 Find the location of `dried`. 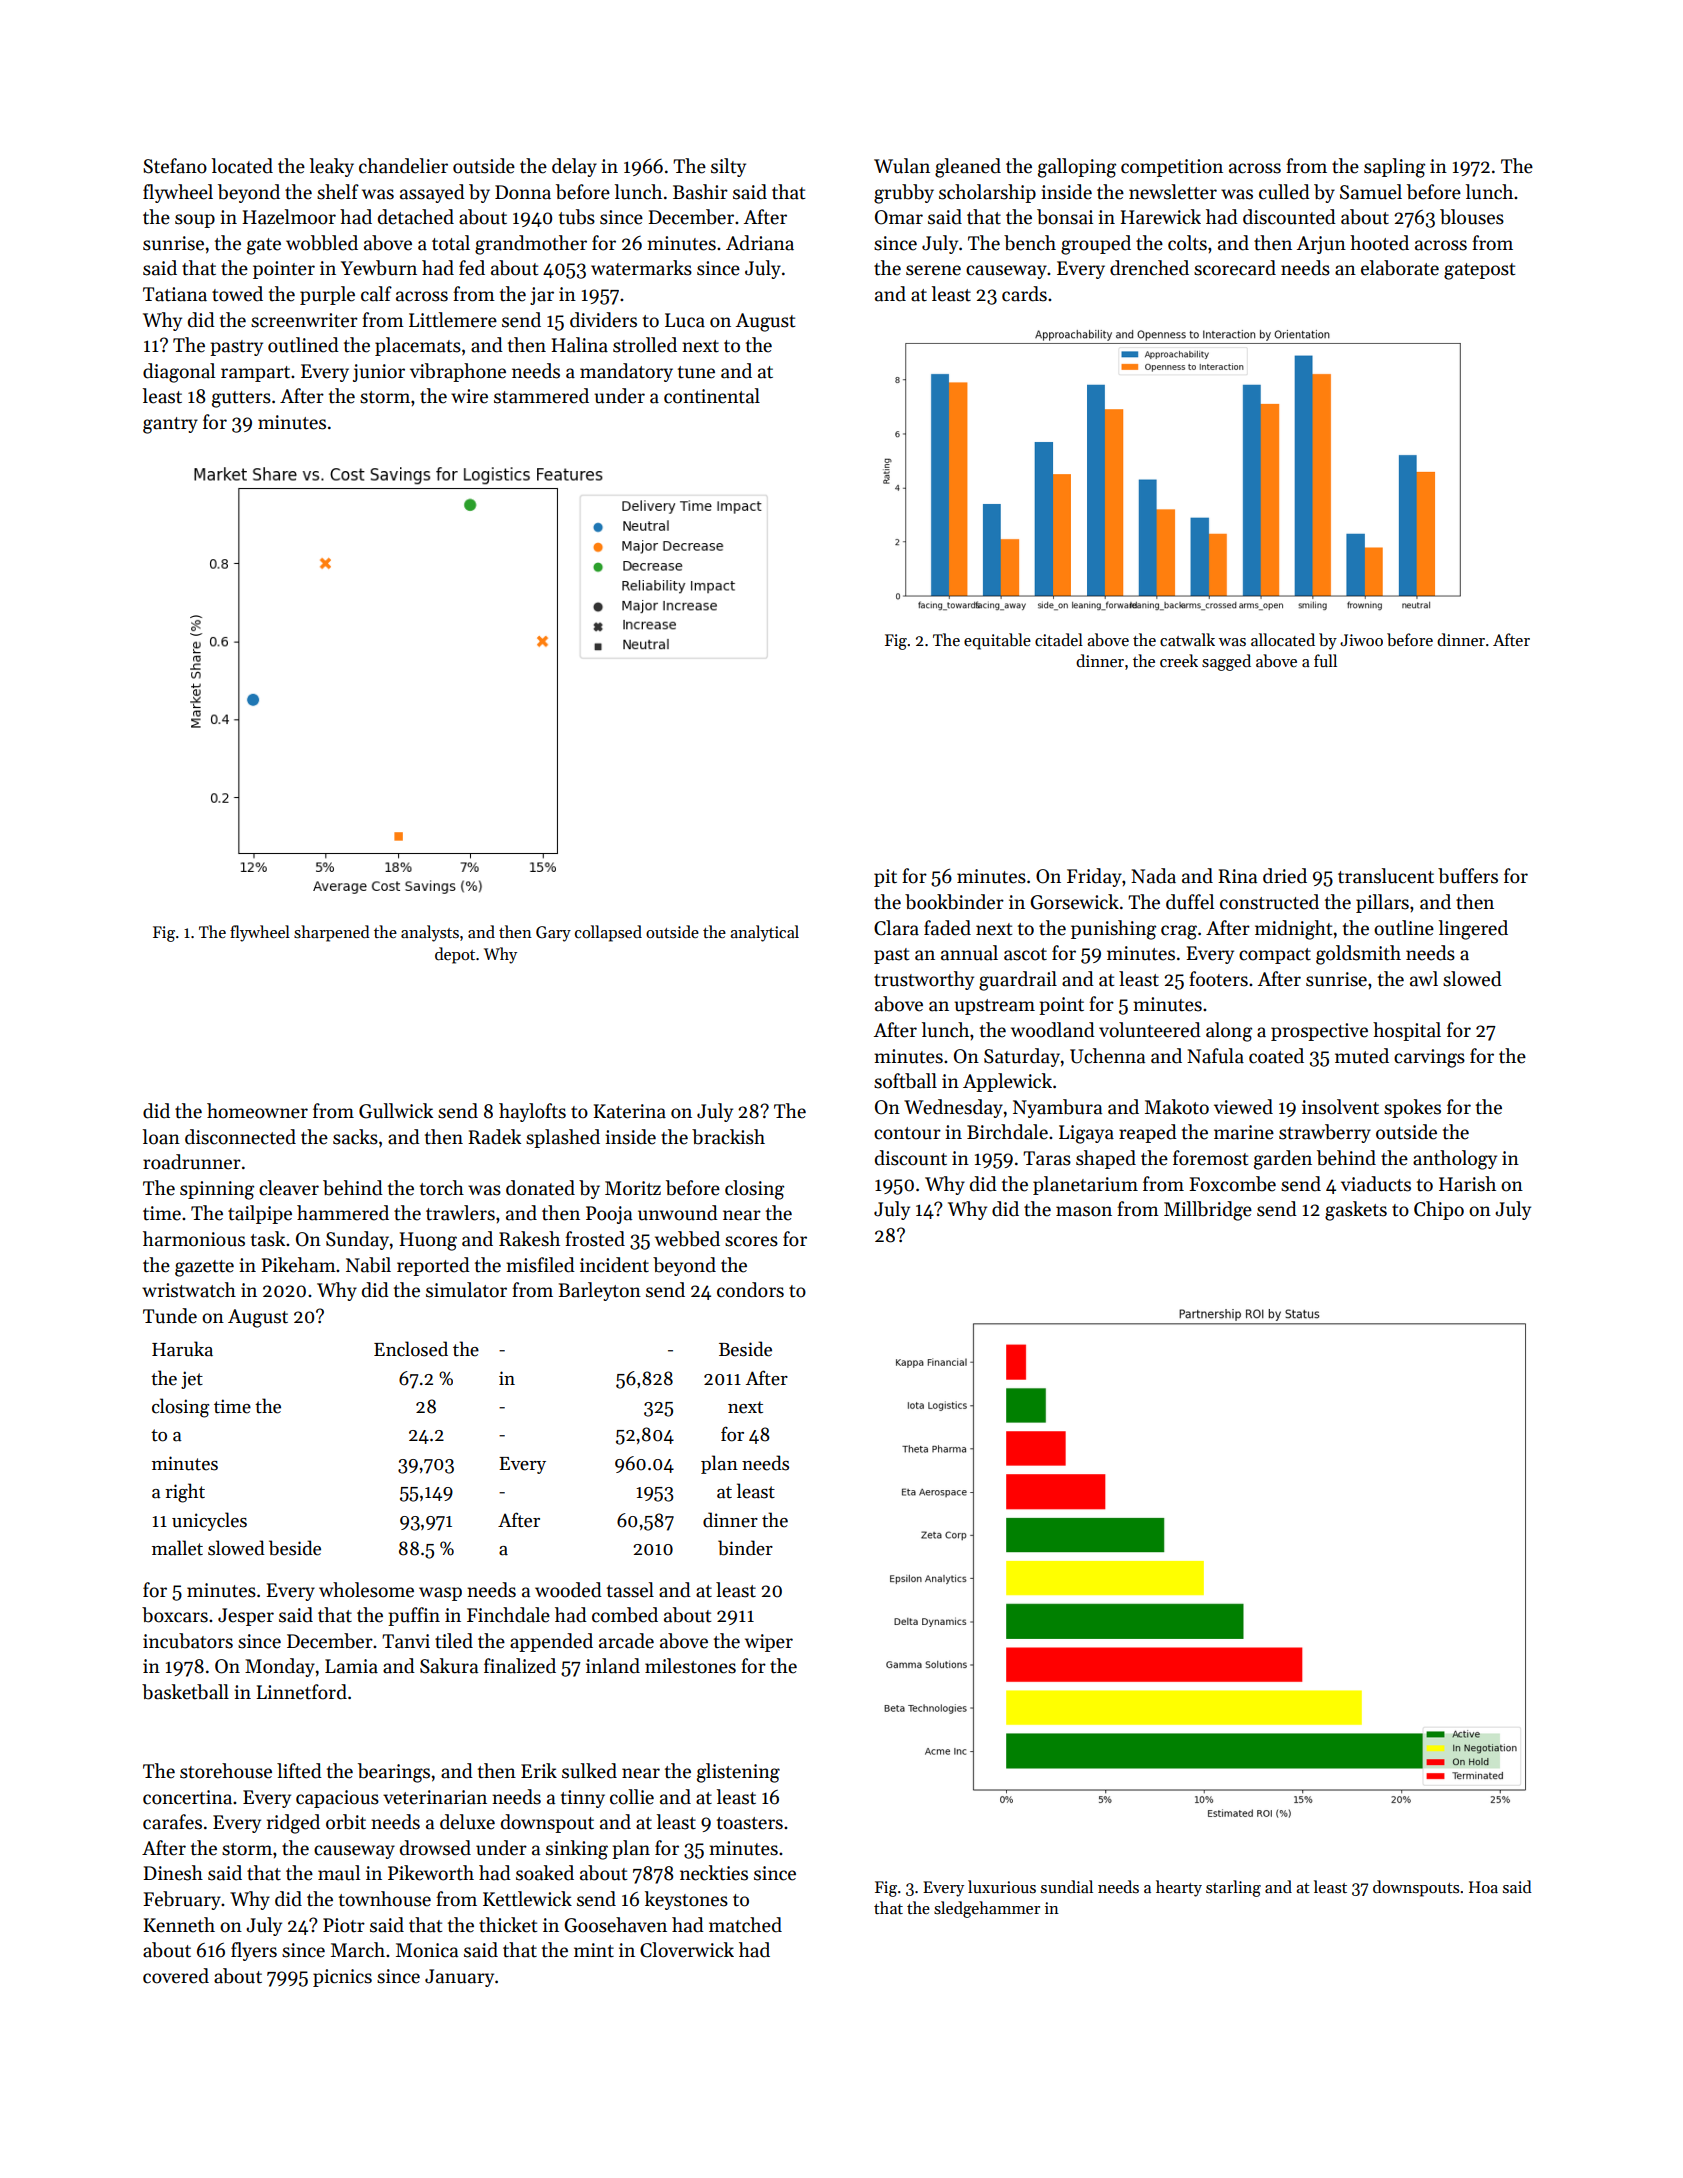

dried is located at coordinates (1285, 876).
